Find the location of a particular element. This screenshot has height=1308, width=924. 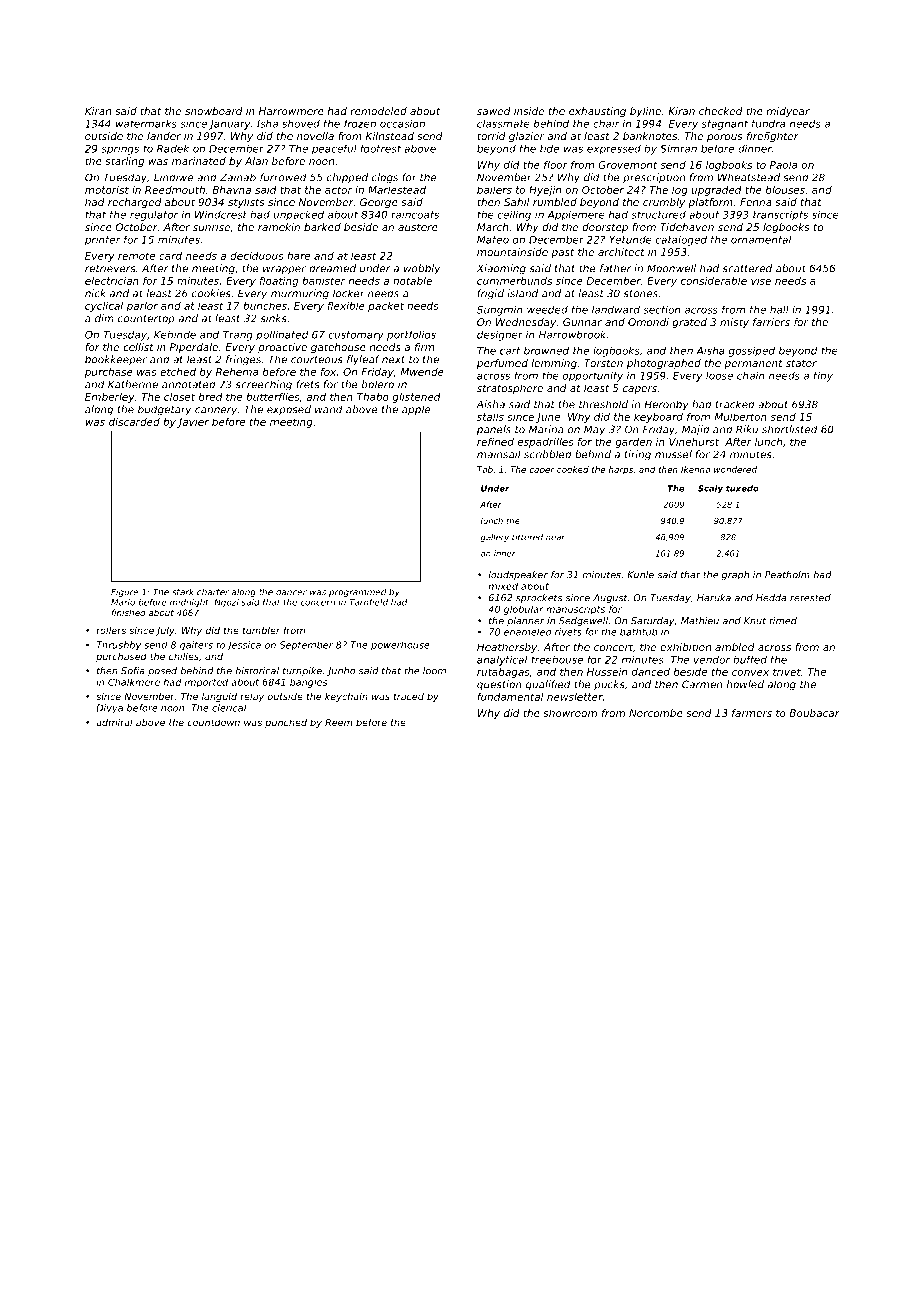

sawed is located at coordinates (494, 111).
